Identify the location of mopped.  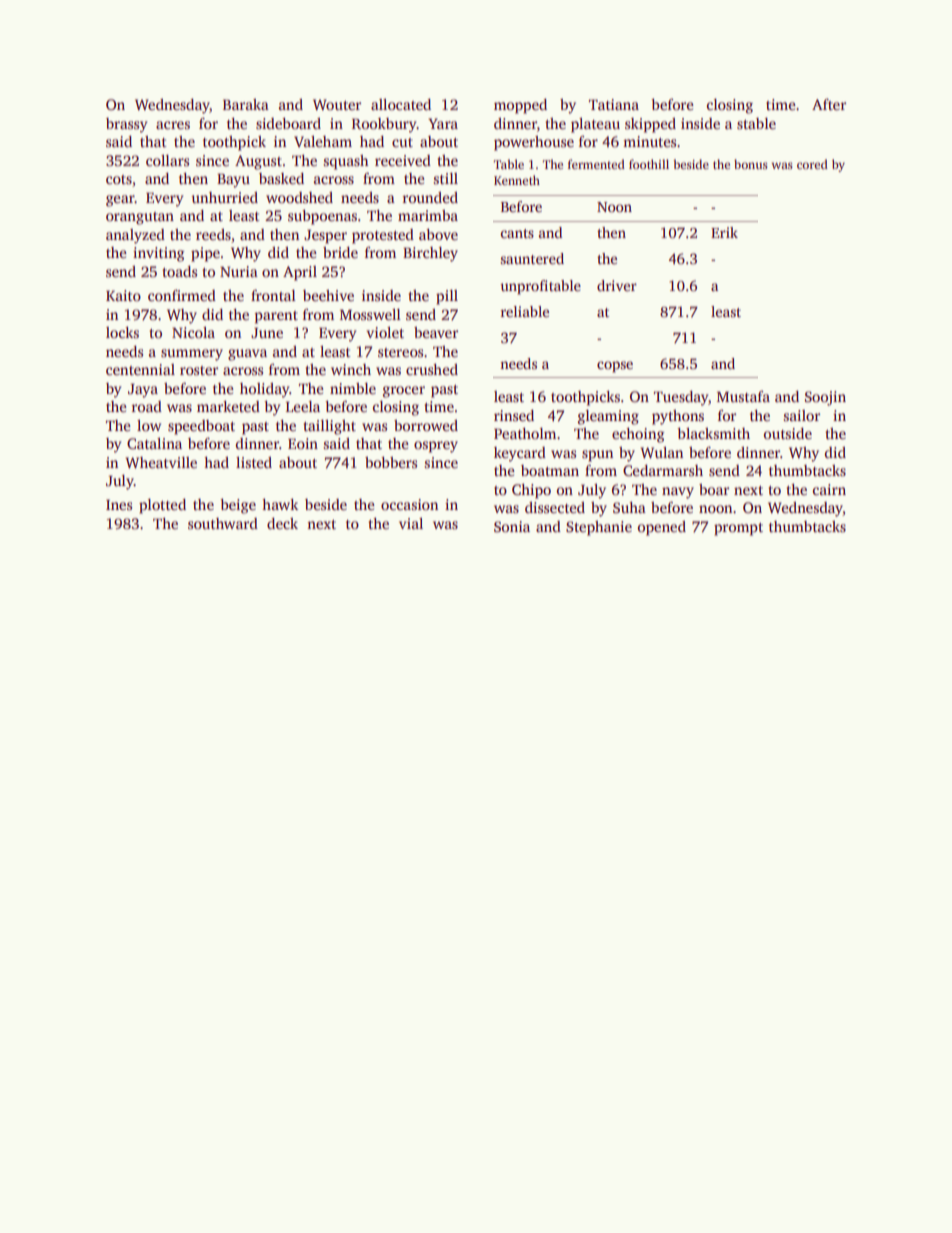
(520, 106).
